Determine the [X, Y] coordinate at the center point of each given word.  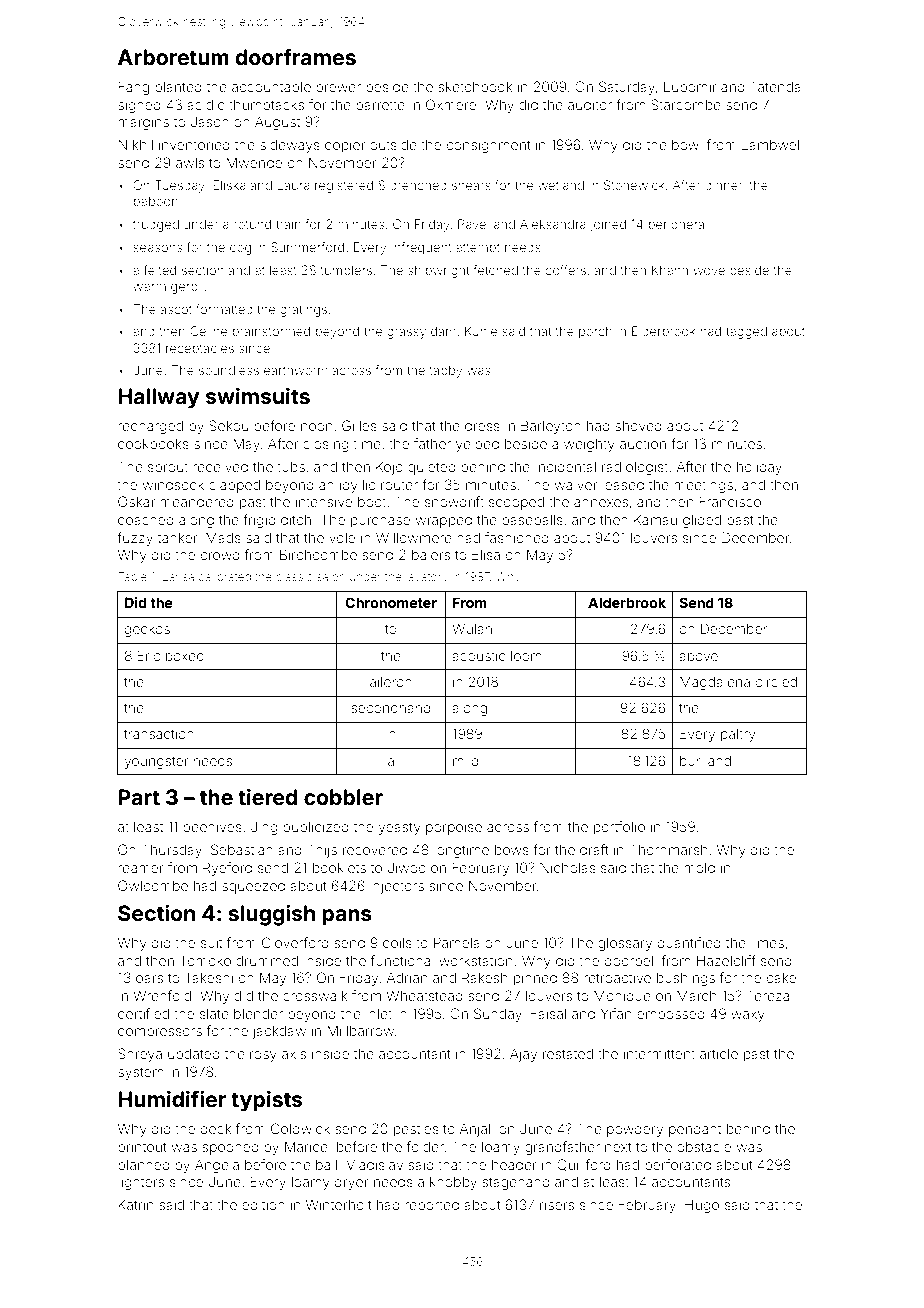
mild [465, 761]
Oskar [136, 501]
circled [776, 682]
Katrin [135, 1204]
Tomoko [205, 960]
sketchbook [475, 86]
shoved [638, 426]
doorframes [296, 57]
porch [595, 332]
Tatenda [775, 86]
